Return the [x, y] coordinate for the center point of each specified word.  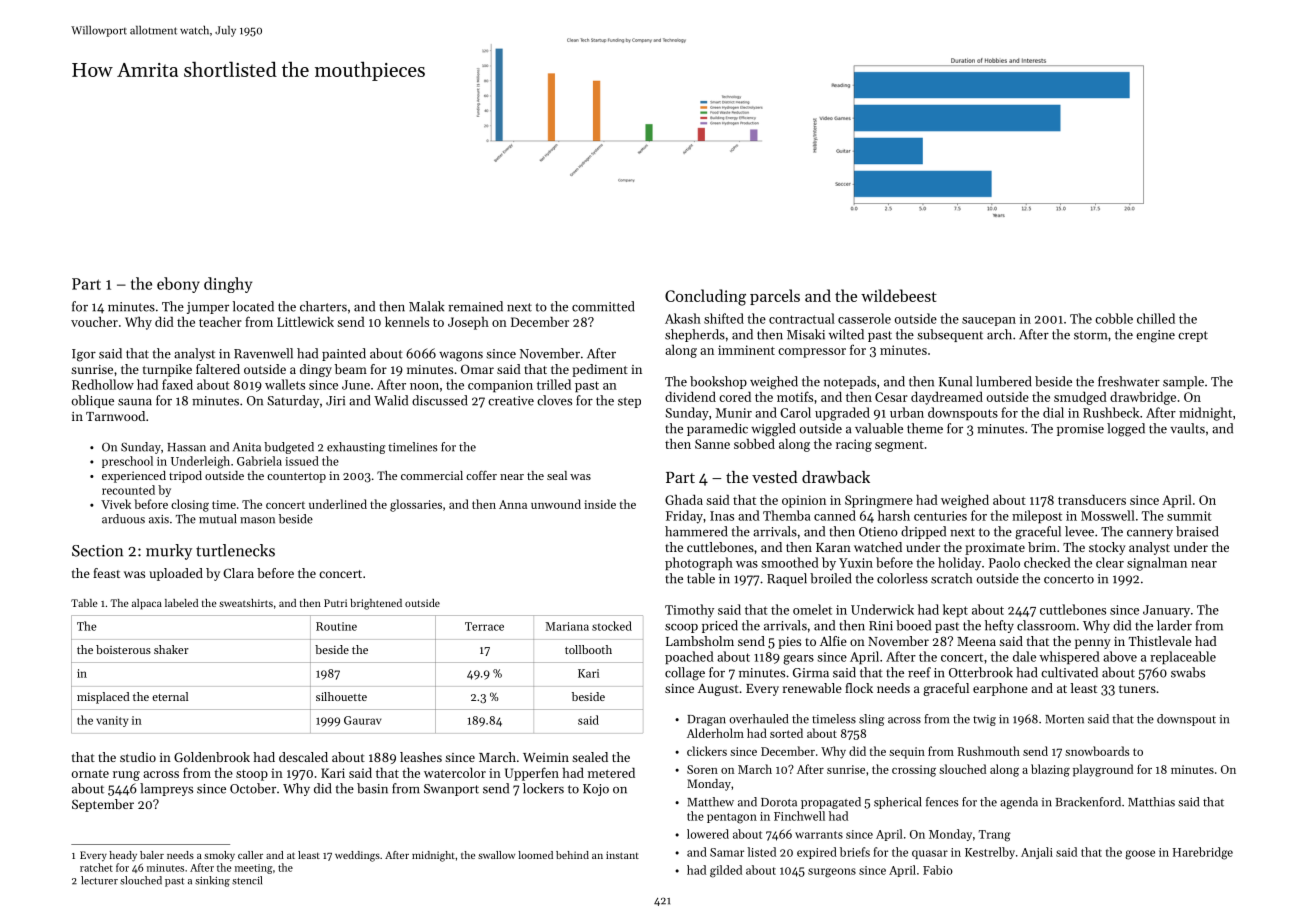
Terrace [484, 626]
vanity [112, 721]
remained [475, 306]
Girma [811, 673]
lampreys [166, 789]
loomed [535, 855]
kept [955, 610]
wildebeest [899, 295]
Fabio [938, 870]
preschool [127, 462]
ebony [178, 285]
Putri [335, 603]
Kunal [955, 381]
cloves [554, 400]
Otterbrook [981, 672]
